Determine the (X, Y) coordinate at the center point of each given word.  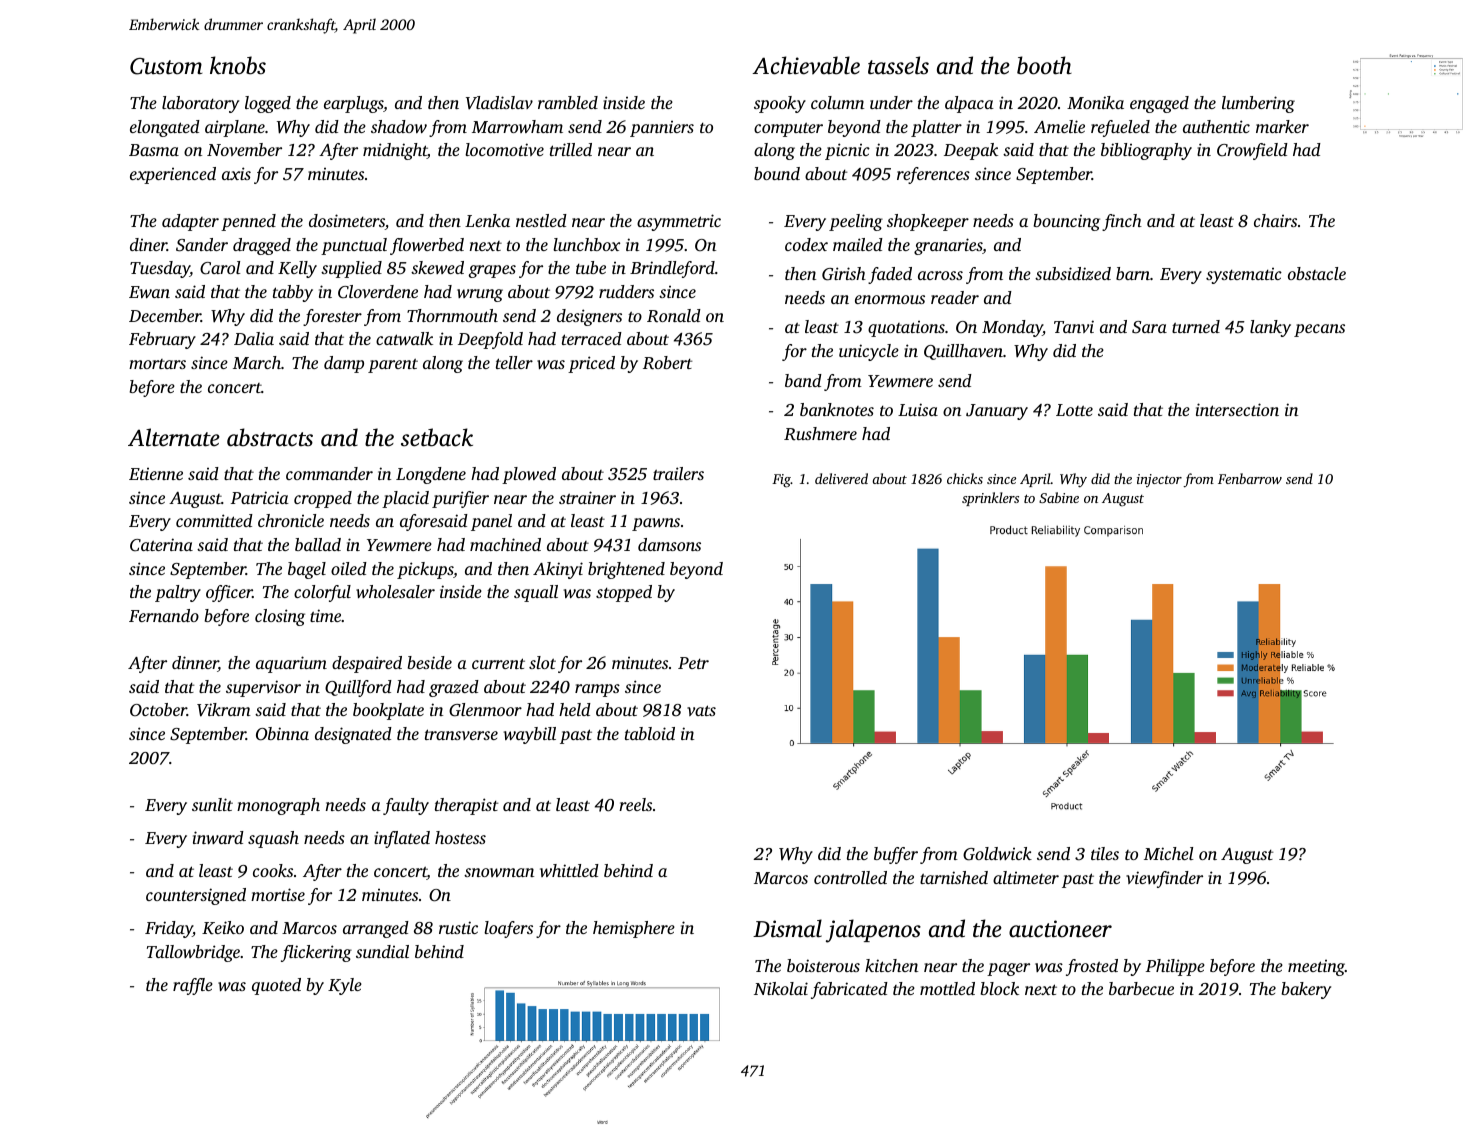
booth (1044, 65)
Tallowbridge (193, 953)
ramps (597, 690)
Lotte (1074, 410)
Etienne (156, 474)
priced (591, 364)
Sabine (1059, 497)
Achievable (806, 65)
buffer (896, 855)
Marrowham (517, 126)
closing (280, 617)
